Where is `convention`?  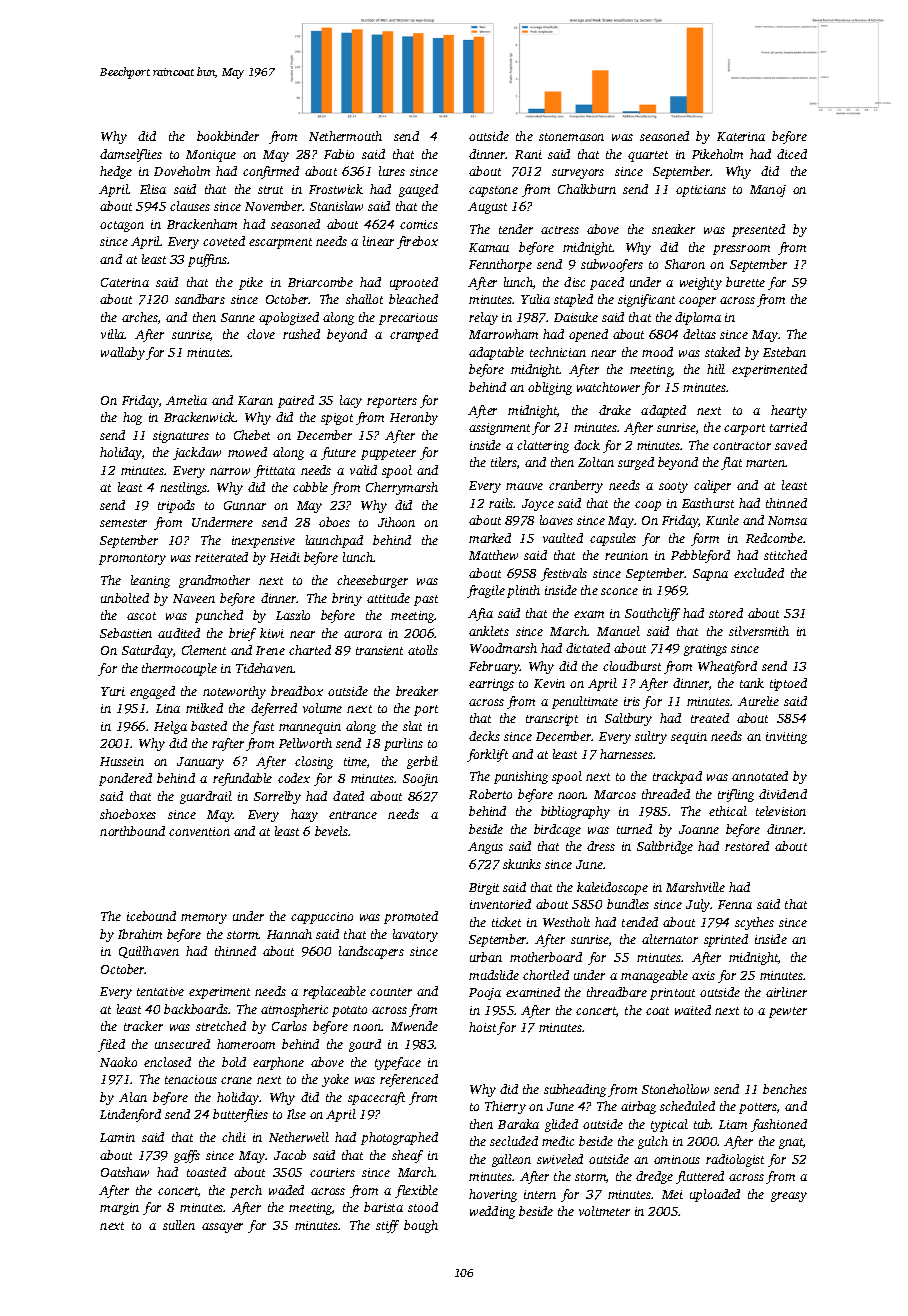 convention is located at coordinates (199, 831).
